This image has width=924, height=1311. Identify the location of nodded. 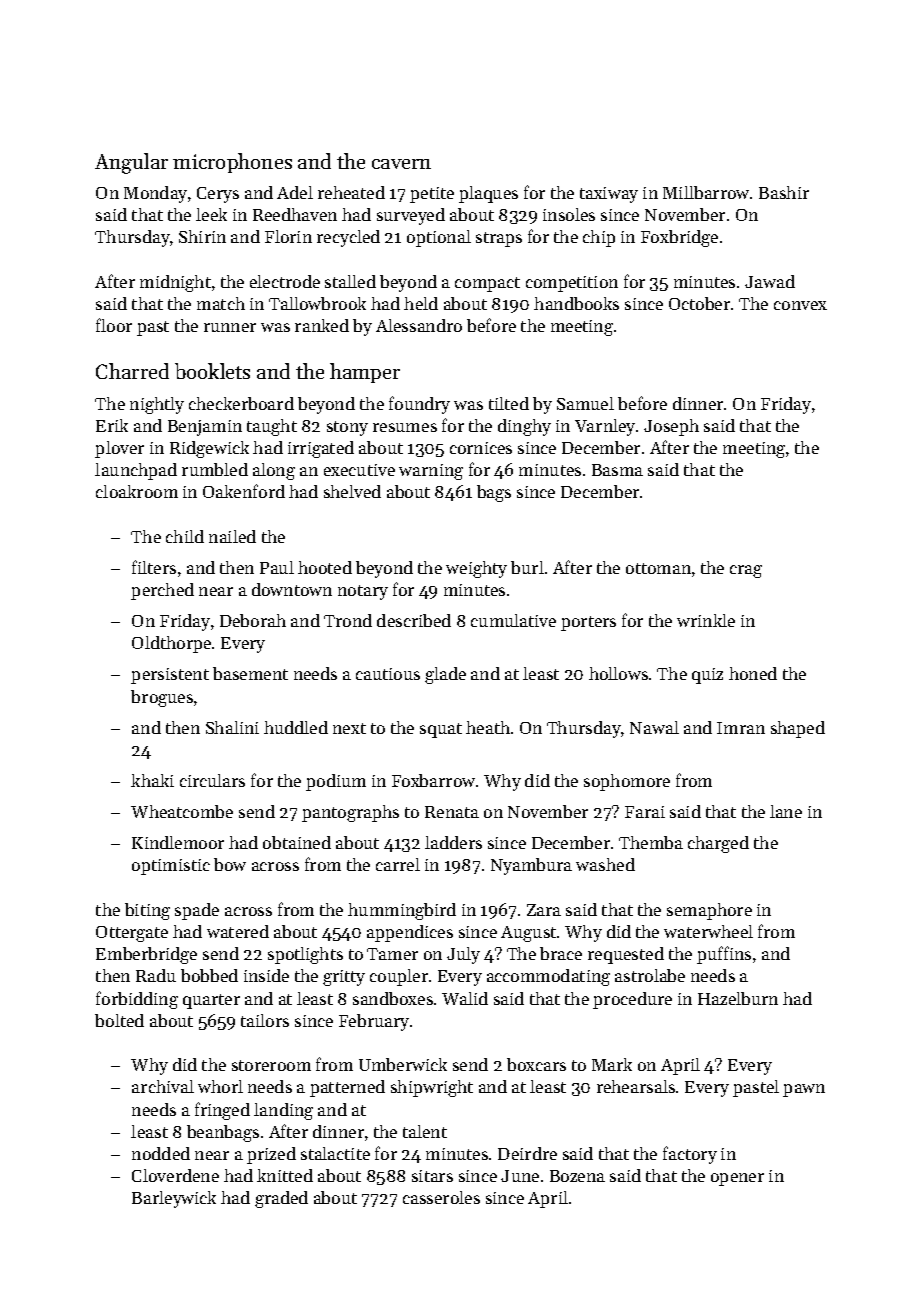
(161, 1153).
